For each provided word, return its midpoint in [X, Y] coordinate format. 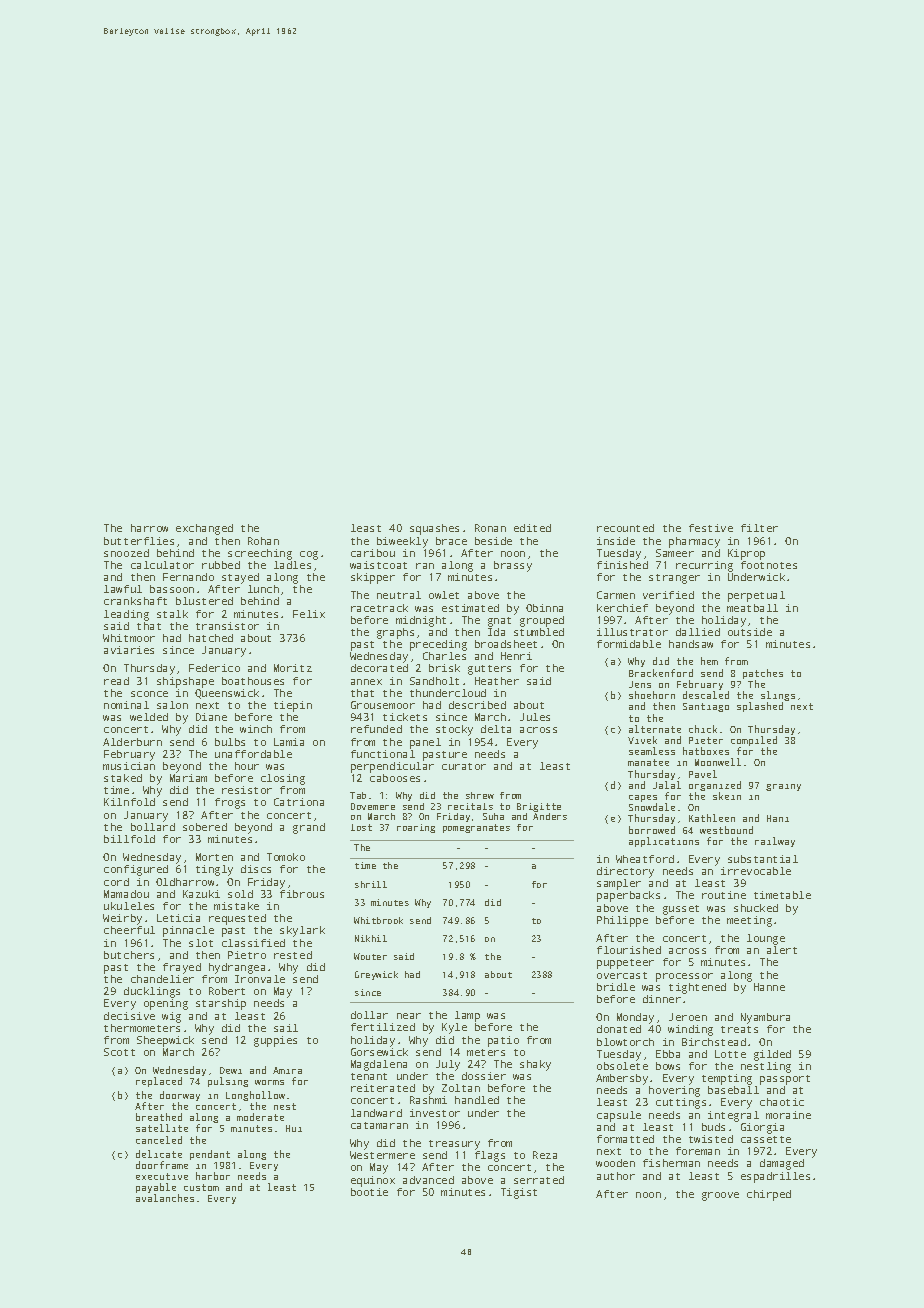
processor [684, 977]
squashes [434, 529]
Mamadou [126, 894]
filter [759, 528]
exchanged [204, 529]
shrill [371, 884]
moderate [260, 1117]
